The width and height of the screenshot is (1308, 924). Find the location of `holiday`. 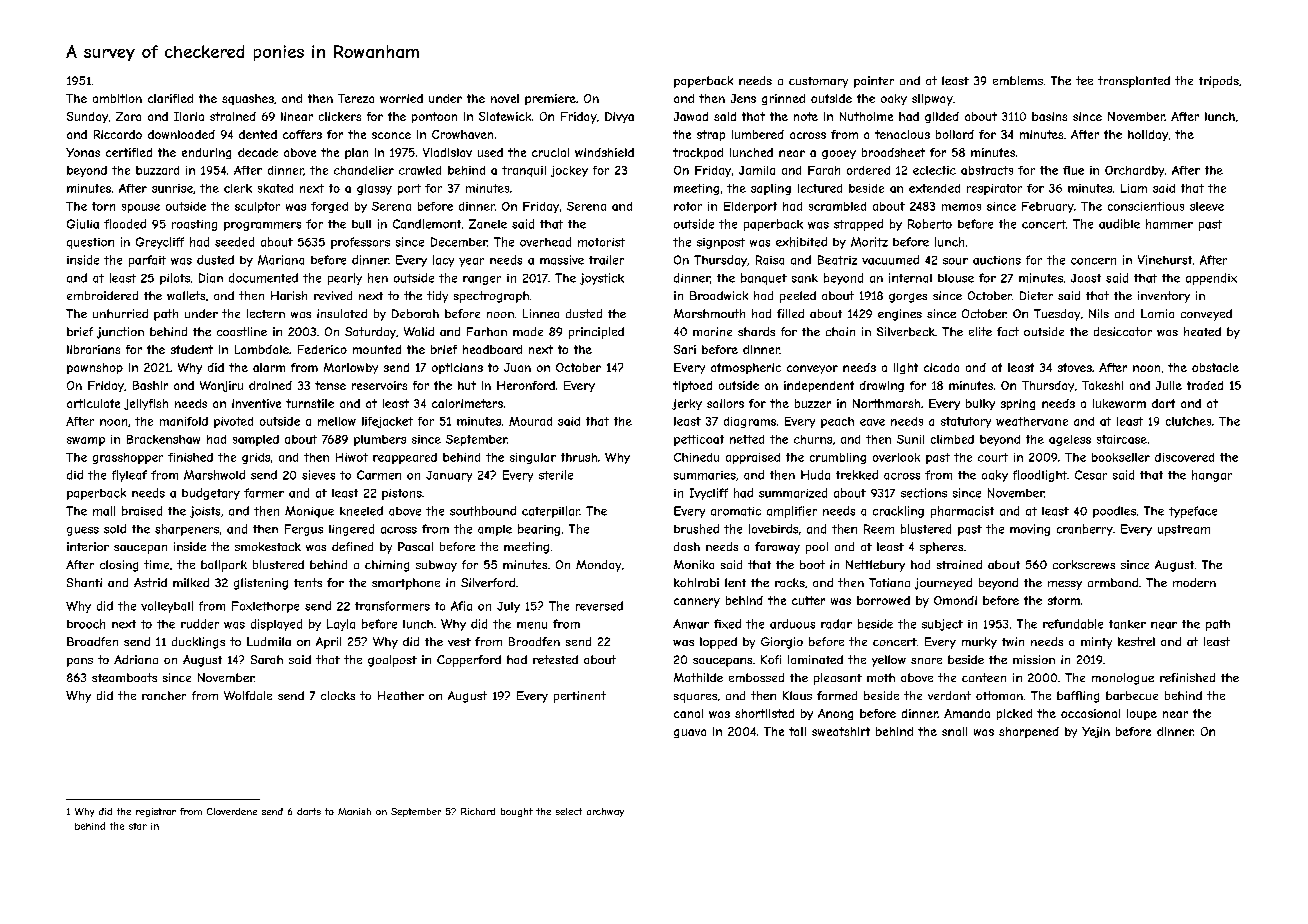

holiday is located at coordinates (1148, 135).
